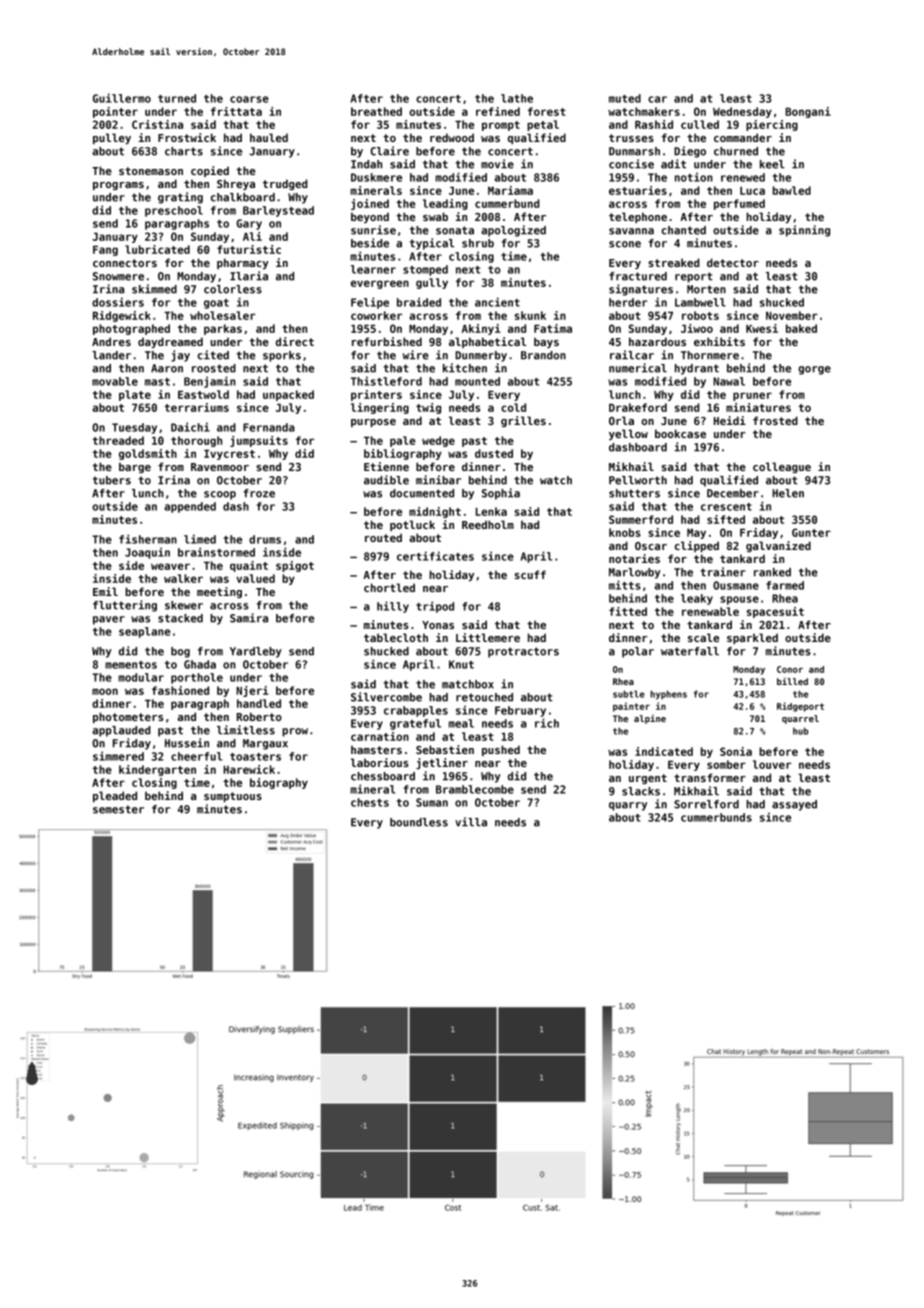 This screenshot has width=924, height=1308. I want to click on typical, so click(432, 244).
